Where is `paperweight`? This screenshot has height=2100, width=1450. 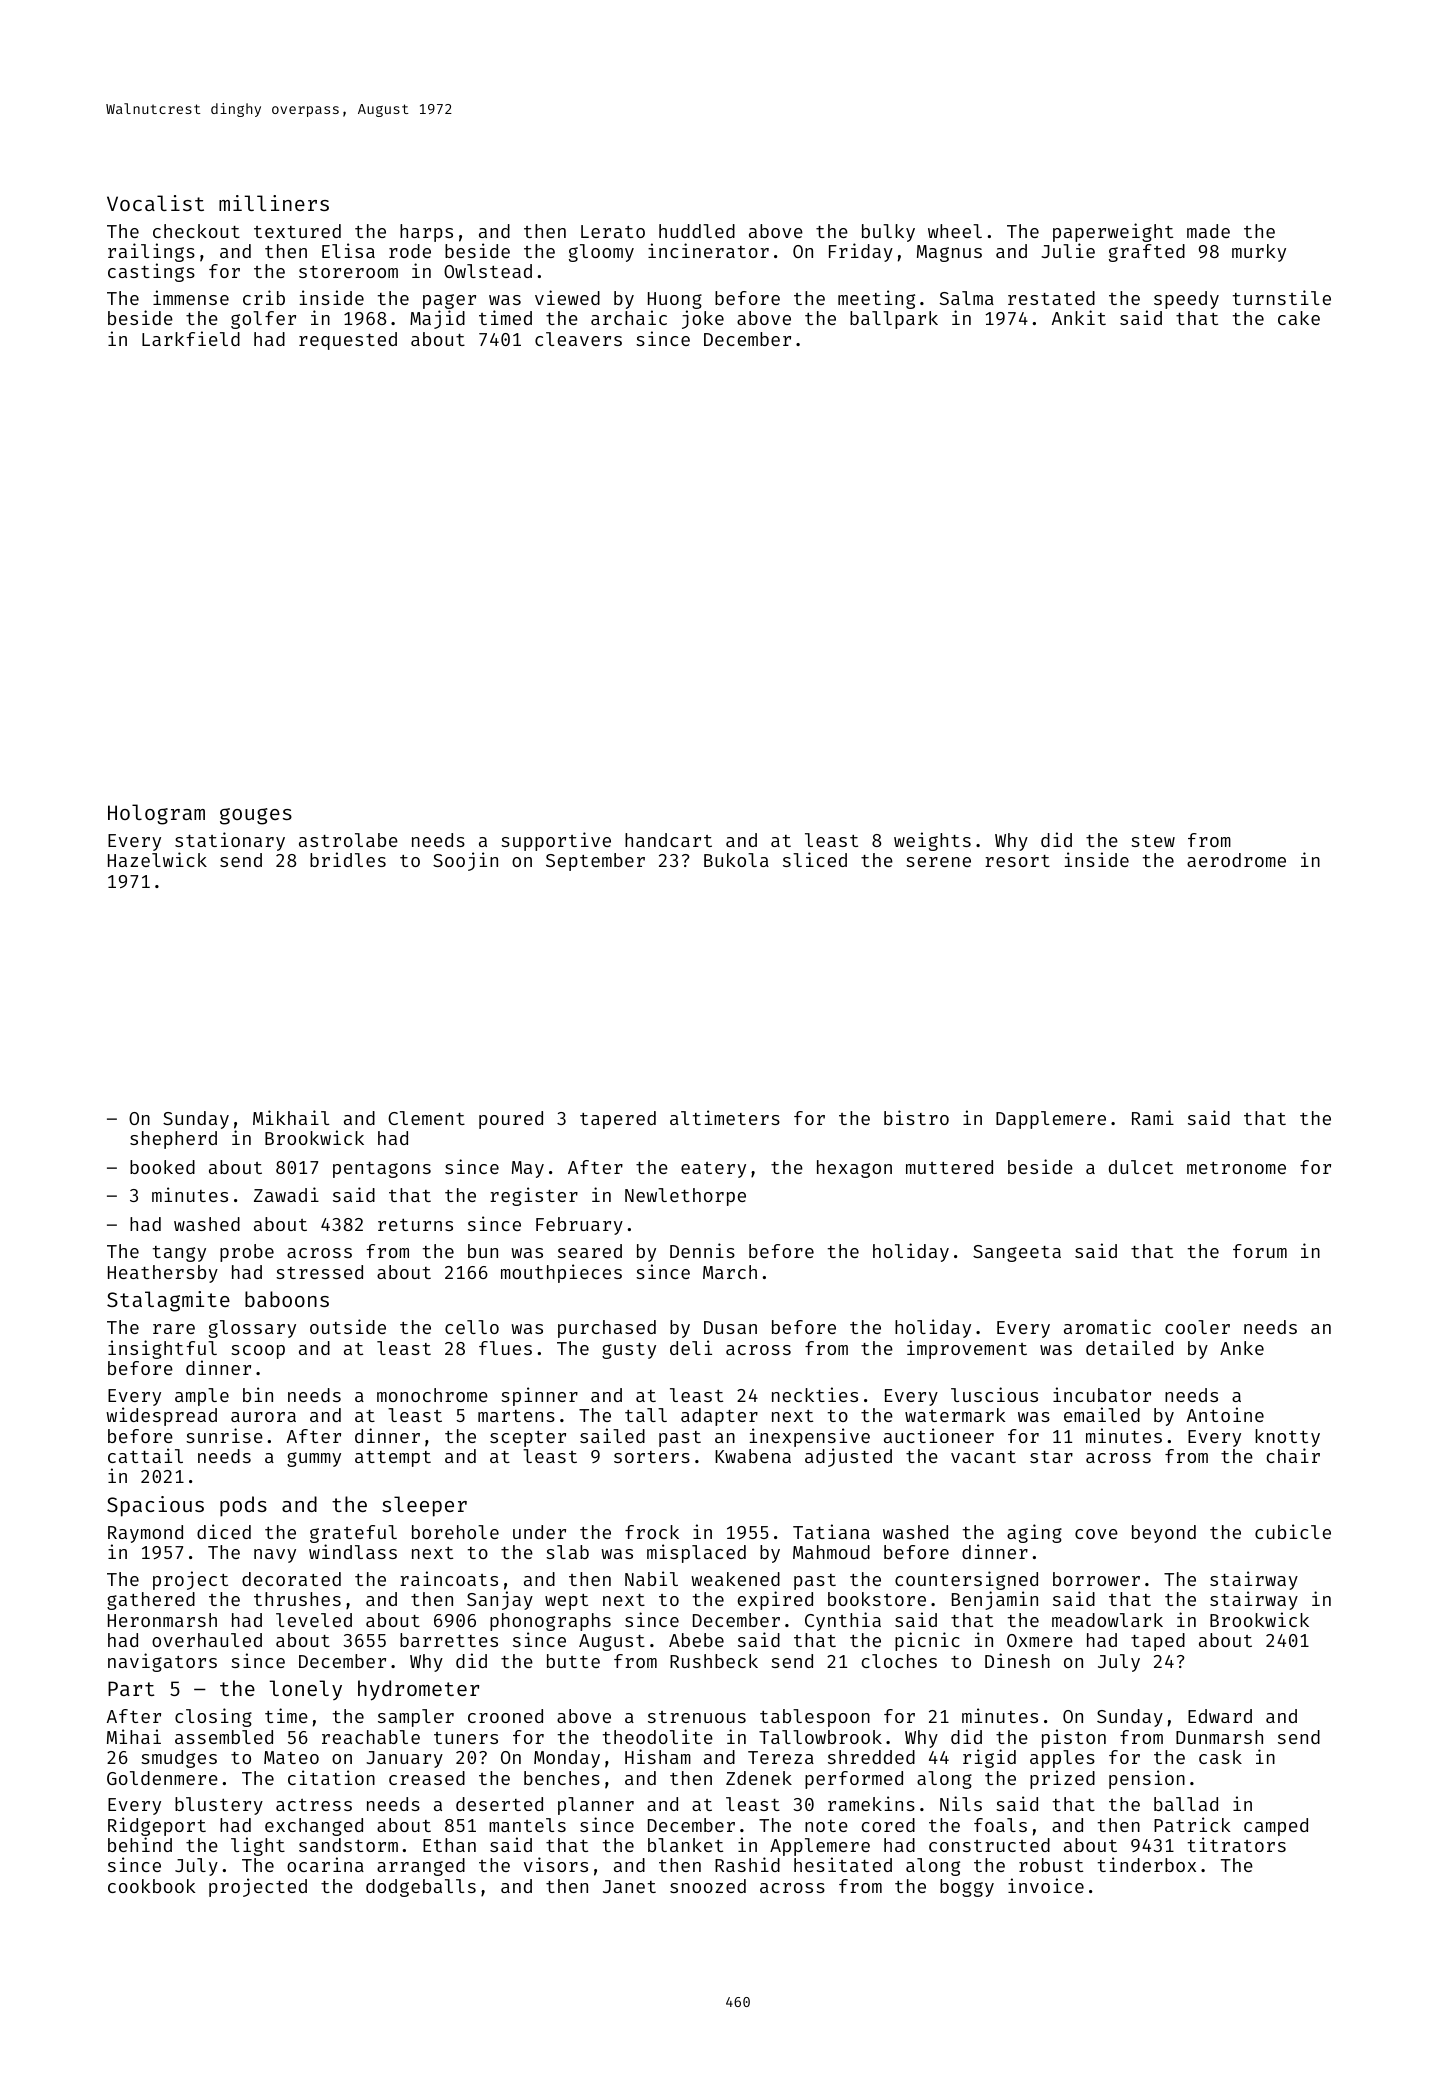
paperweight is located at coordinates (1113, 232).
